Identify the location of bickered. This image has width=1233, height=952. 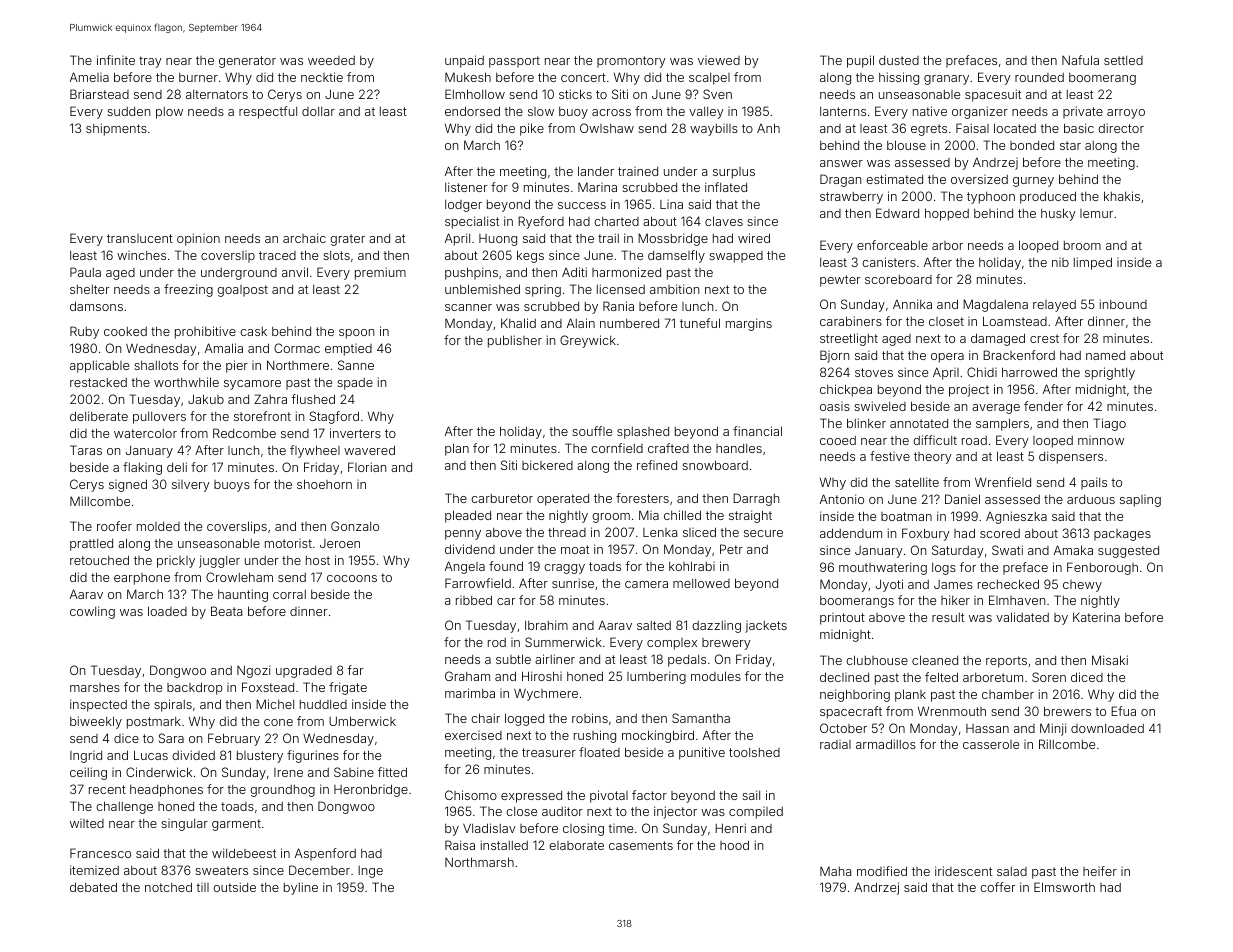
(547, 465).
